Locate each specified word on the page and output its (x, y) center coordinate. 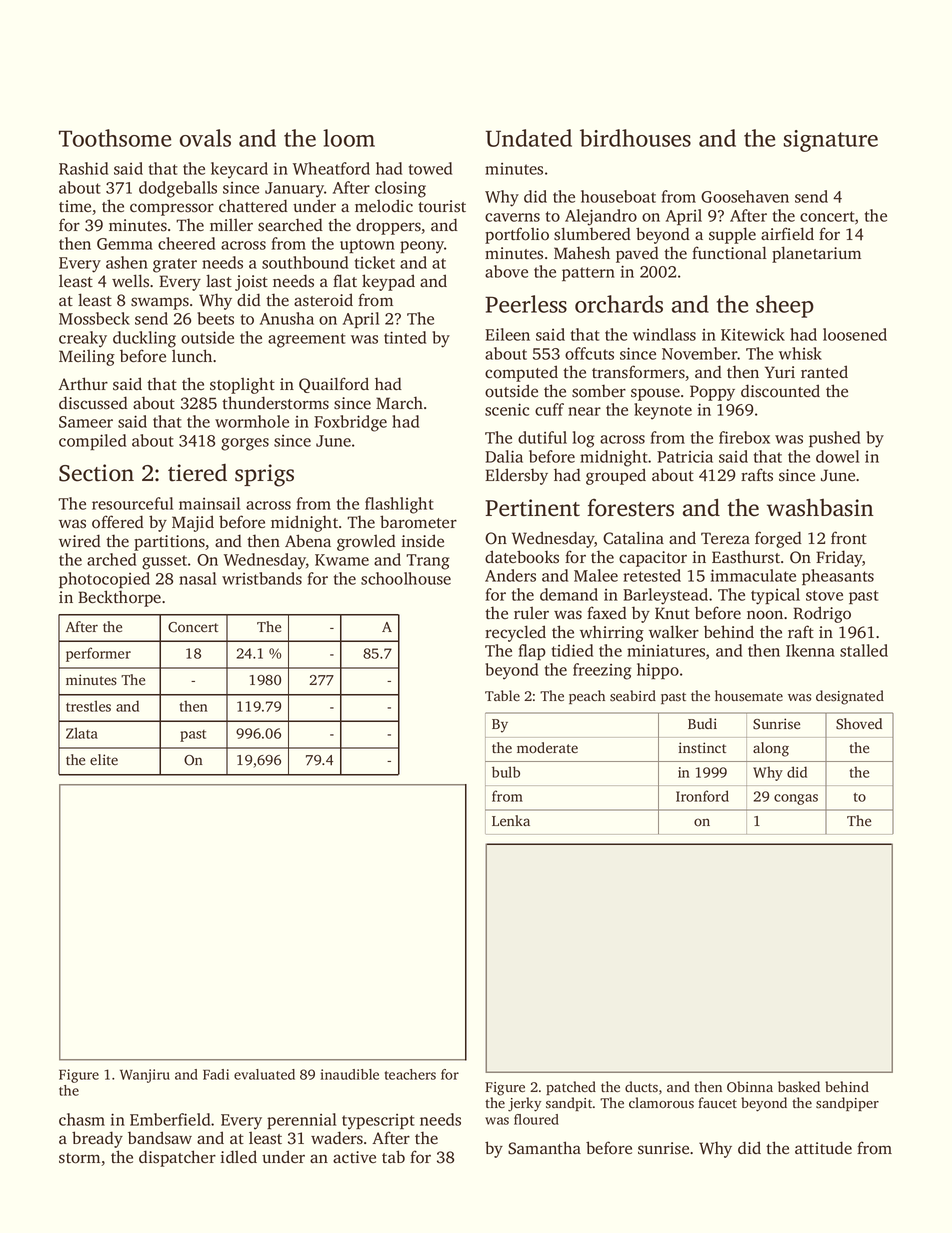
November (700, 353)
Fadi (216, 1074)
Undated (529, 138)
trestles (88, 706)
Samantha (544, 1148)
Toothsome (115, 138)
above (506, 271)
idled (239, 1156)
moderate (547, 748)
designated (850, 697)
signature (831, 141)
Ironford (702, 796)
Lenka (511, 821)
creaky (83, 339)
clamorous (661, 1103)
